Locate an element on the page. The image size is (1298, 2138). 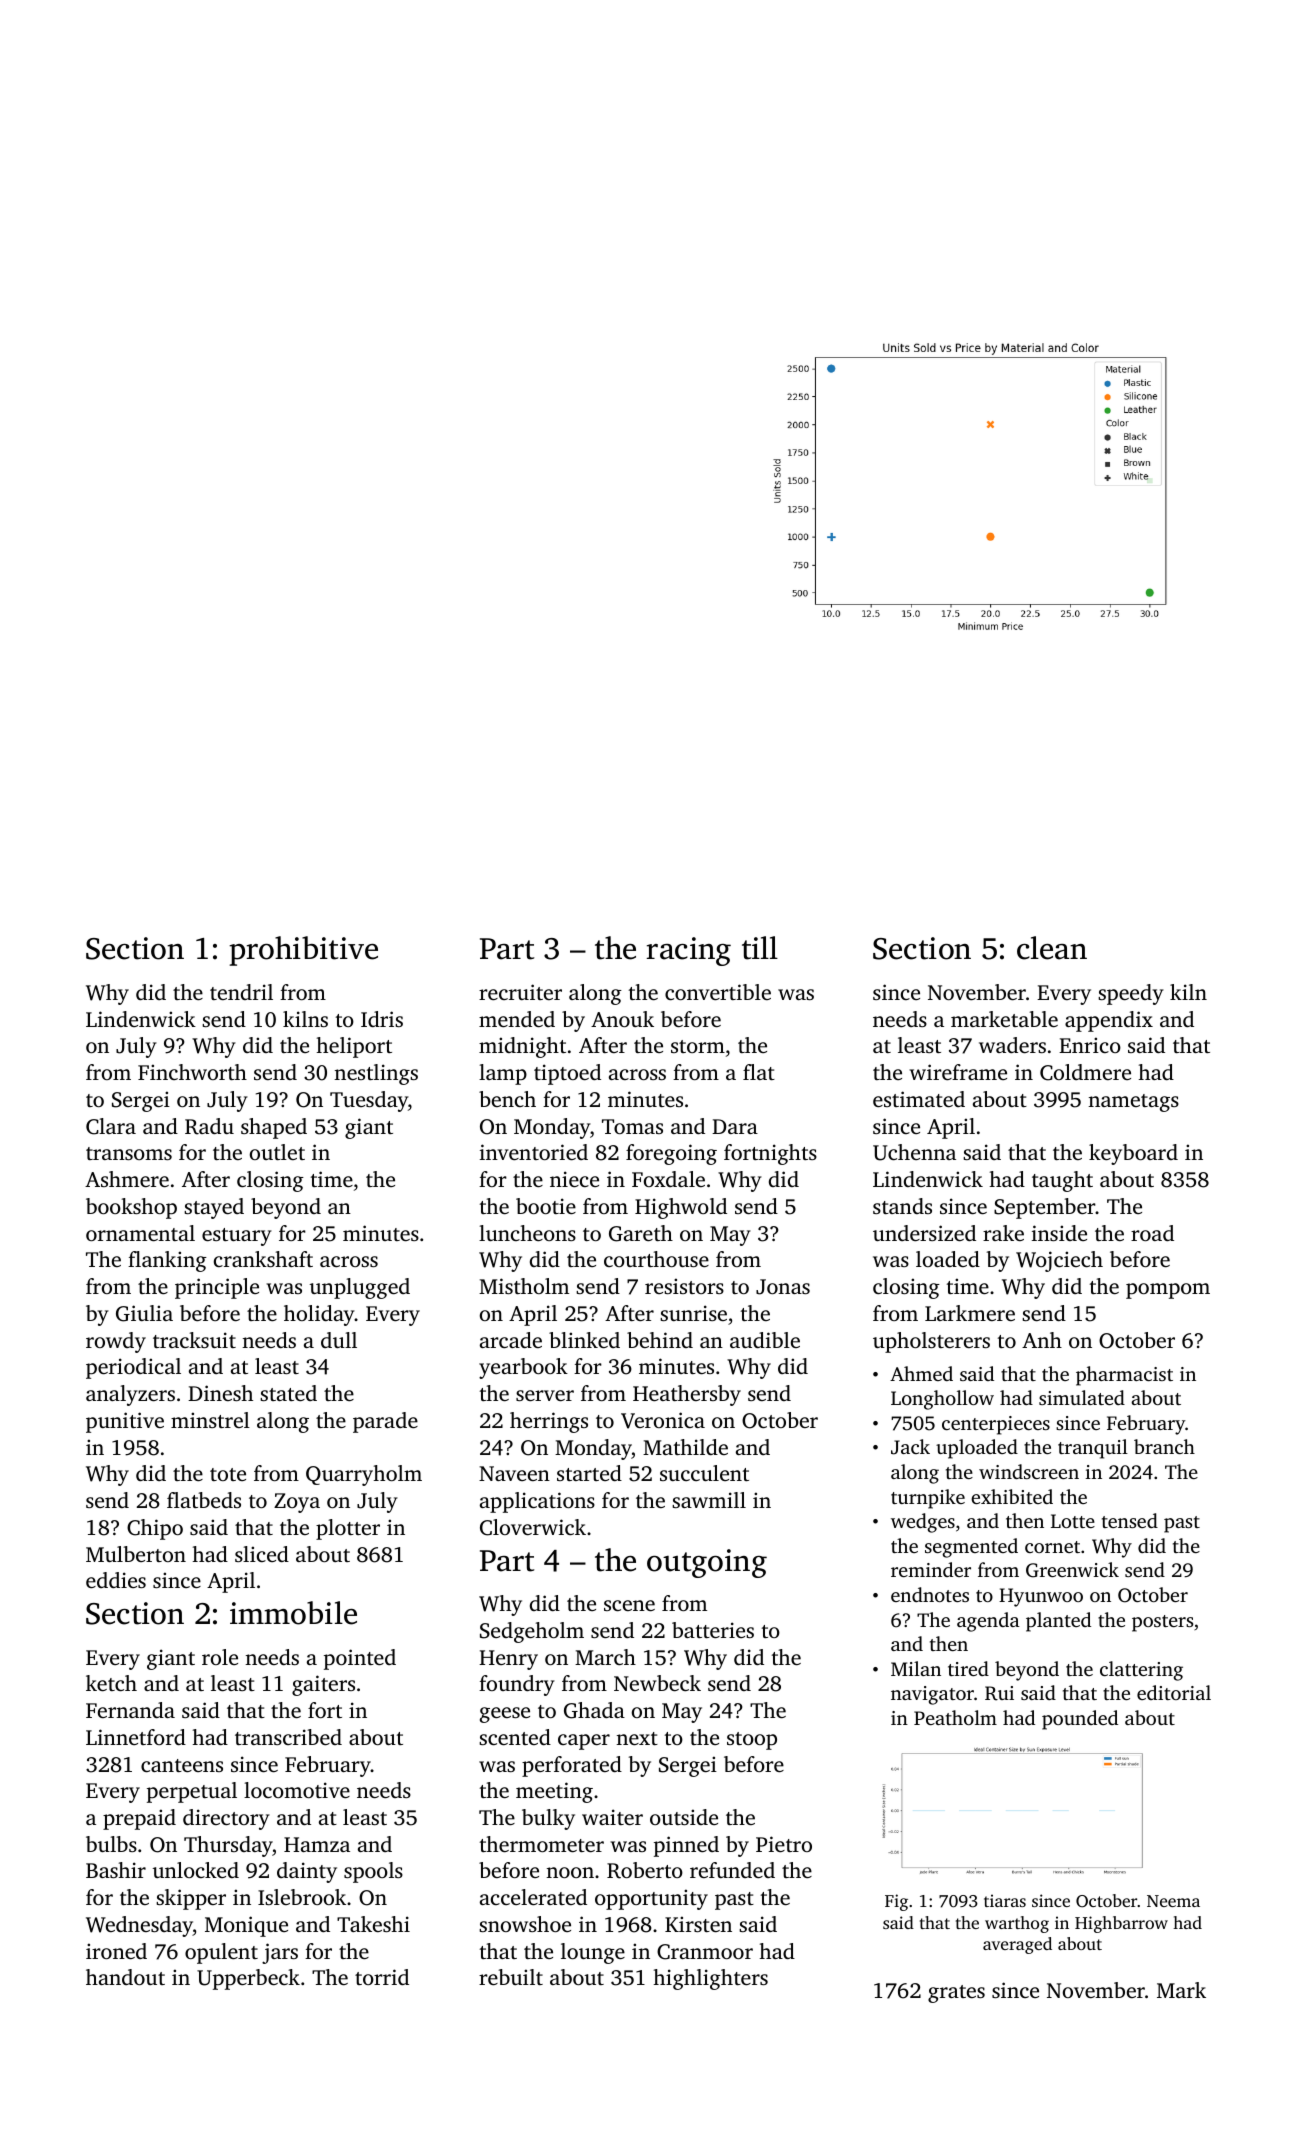
rowdy is located at coordinates (116, 1342).
